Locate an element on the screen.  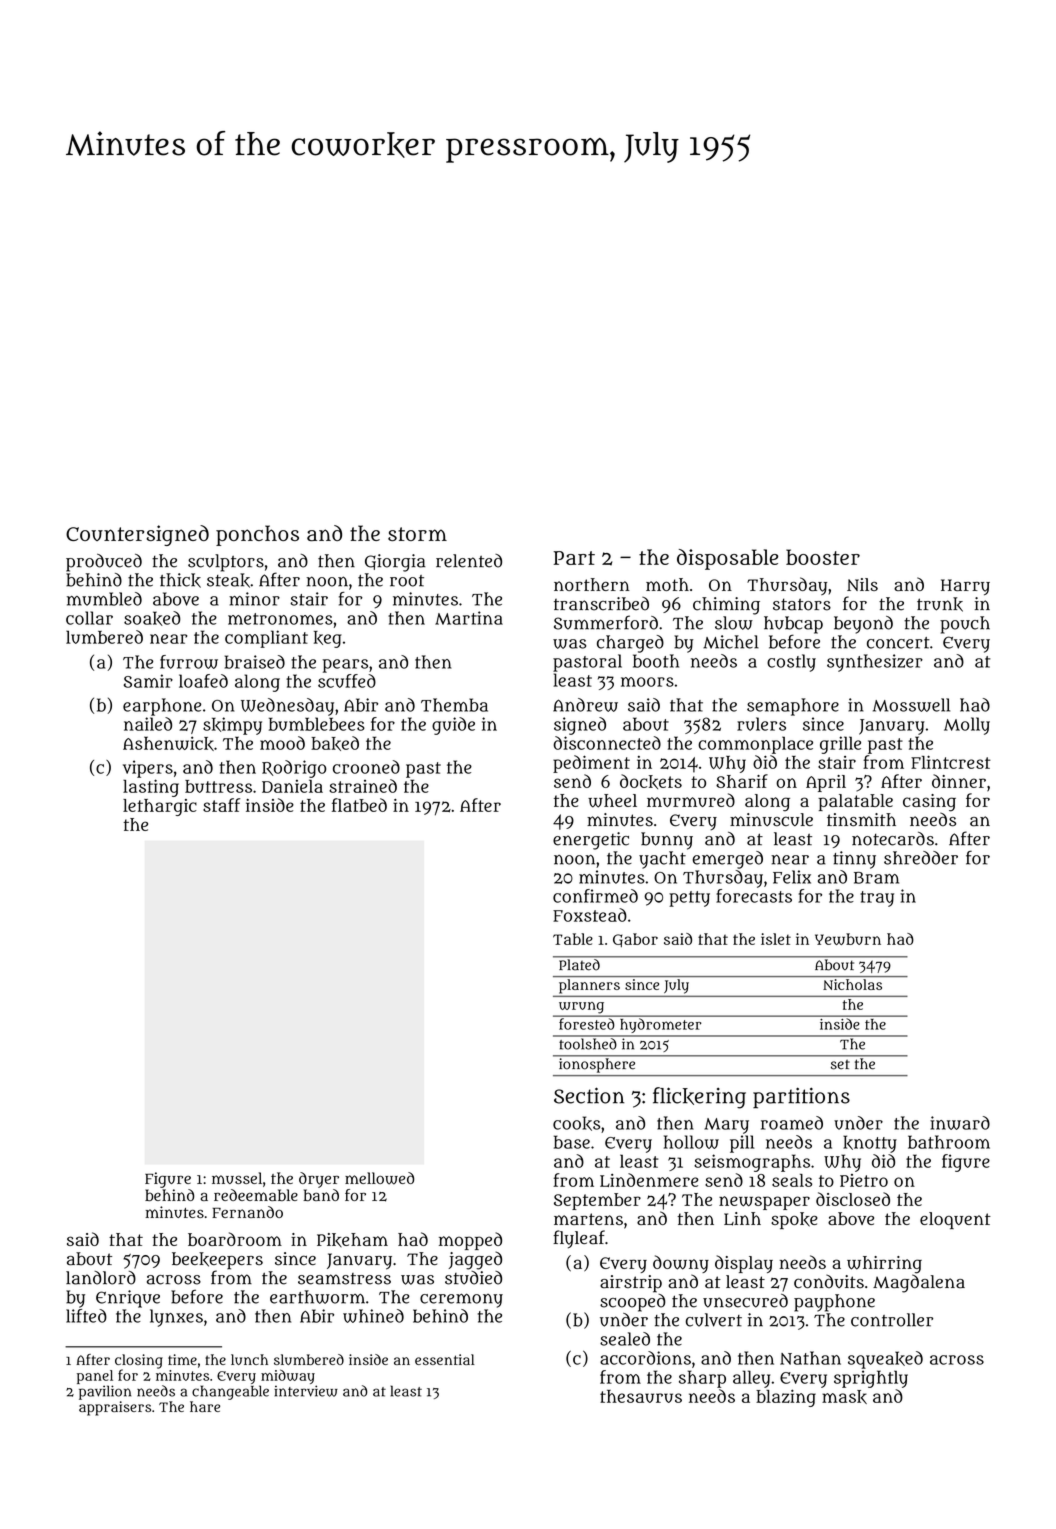
flatbed is located at coordinates (359, 805).
